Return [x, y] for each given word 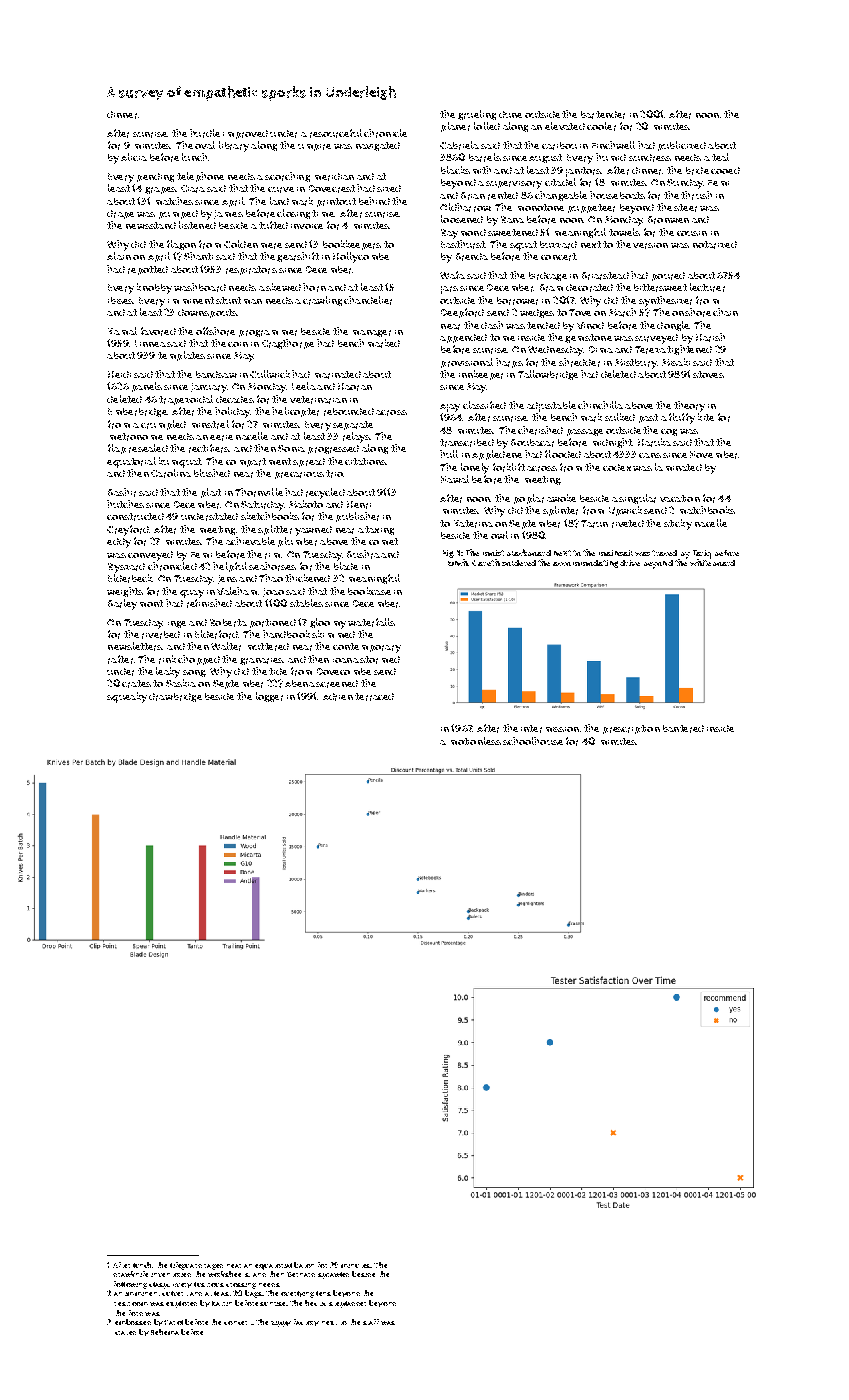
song [194, 673]
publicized [682, 146]
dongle [673, 326]
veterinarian [318, 400]
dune [510, 114]
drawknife [130, 1274]
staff [371, 1322]
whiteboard [712, 562]
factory [306, 1322]
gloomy [328, 623]
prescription [631, 729]
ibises [121, 300]
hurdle [205, 133]
